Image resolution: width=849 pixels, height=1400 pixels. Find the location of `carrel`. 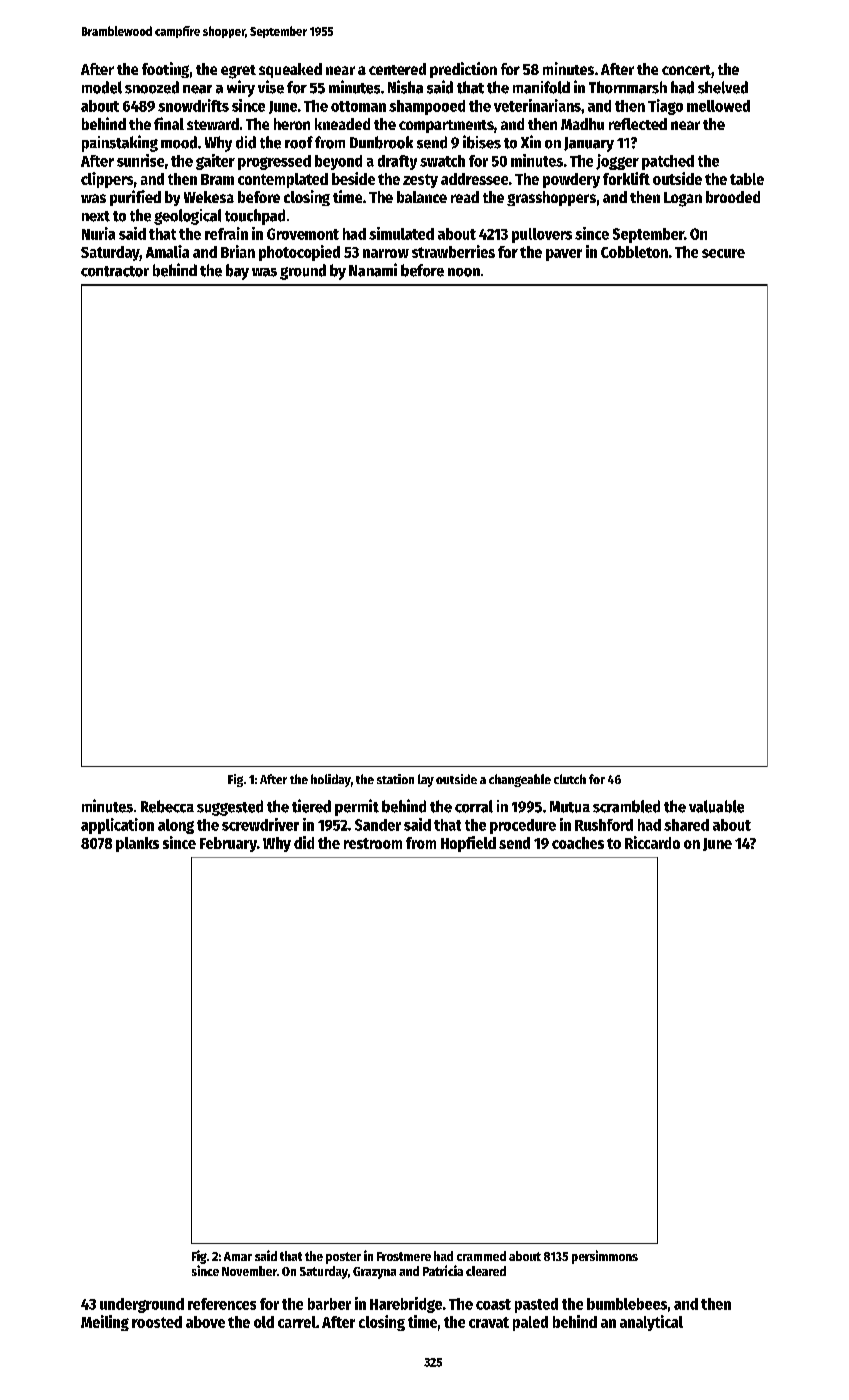

carrel is located at coordinates (297, 1322).
